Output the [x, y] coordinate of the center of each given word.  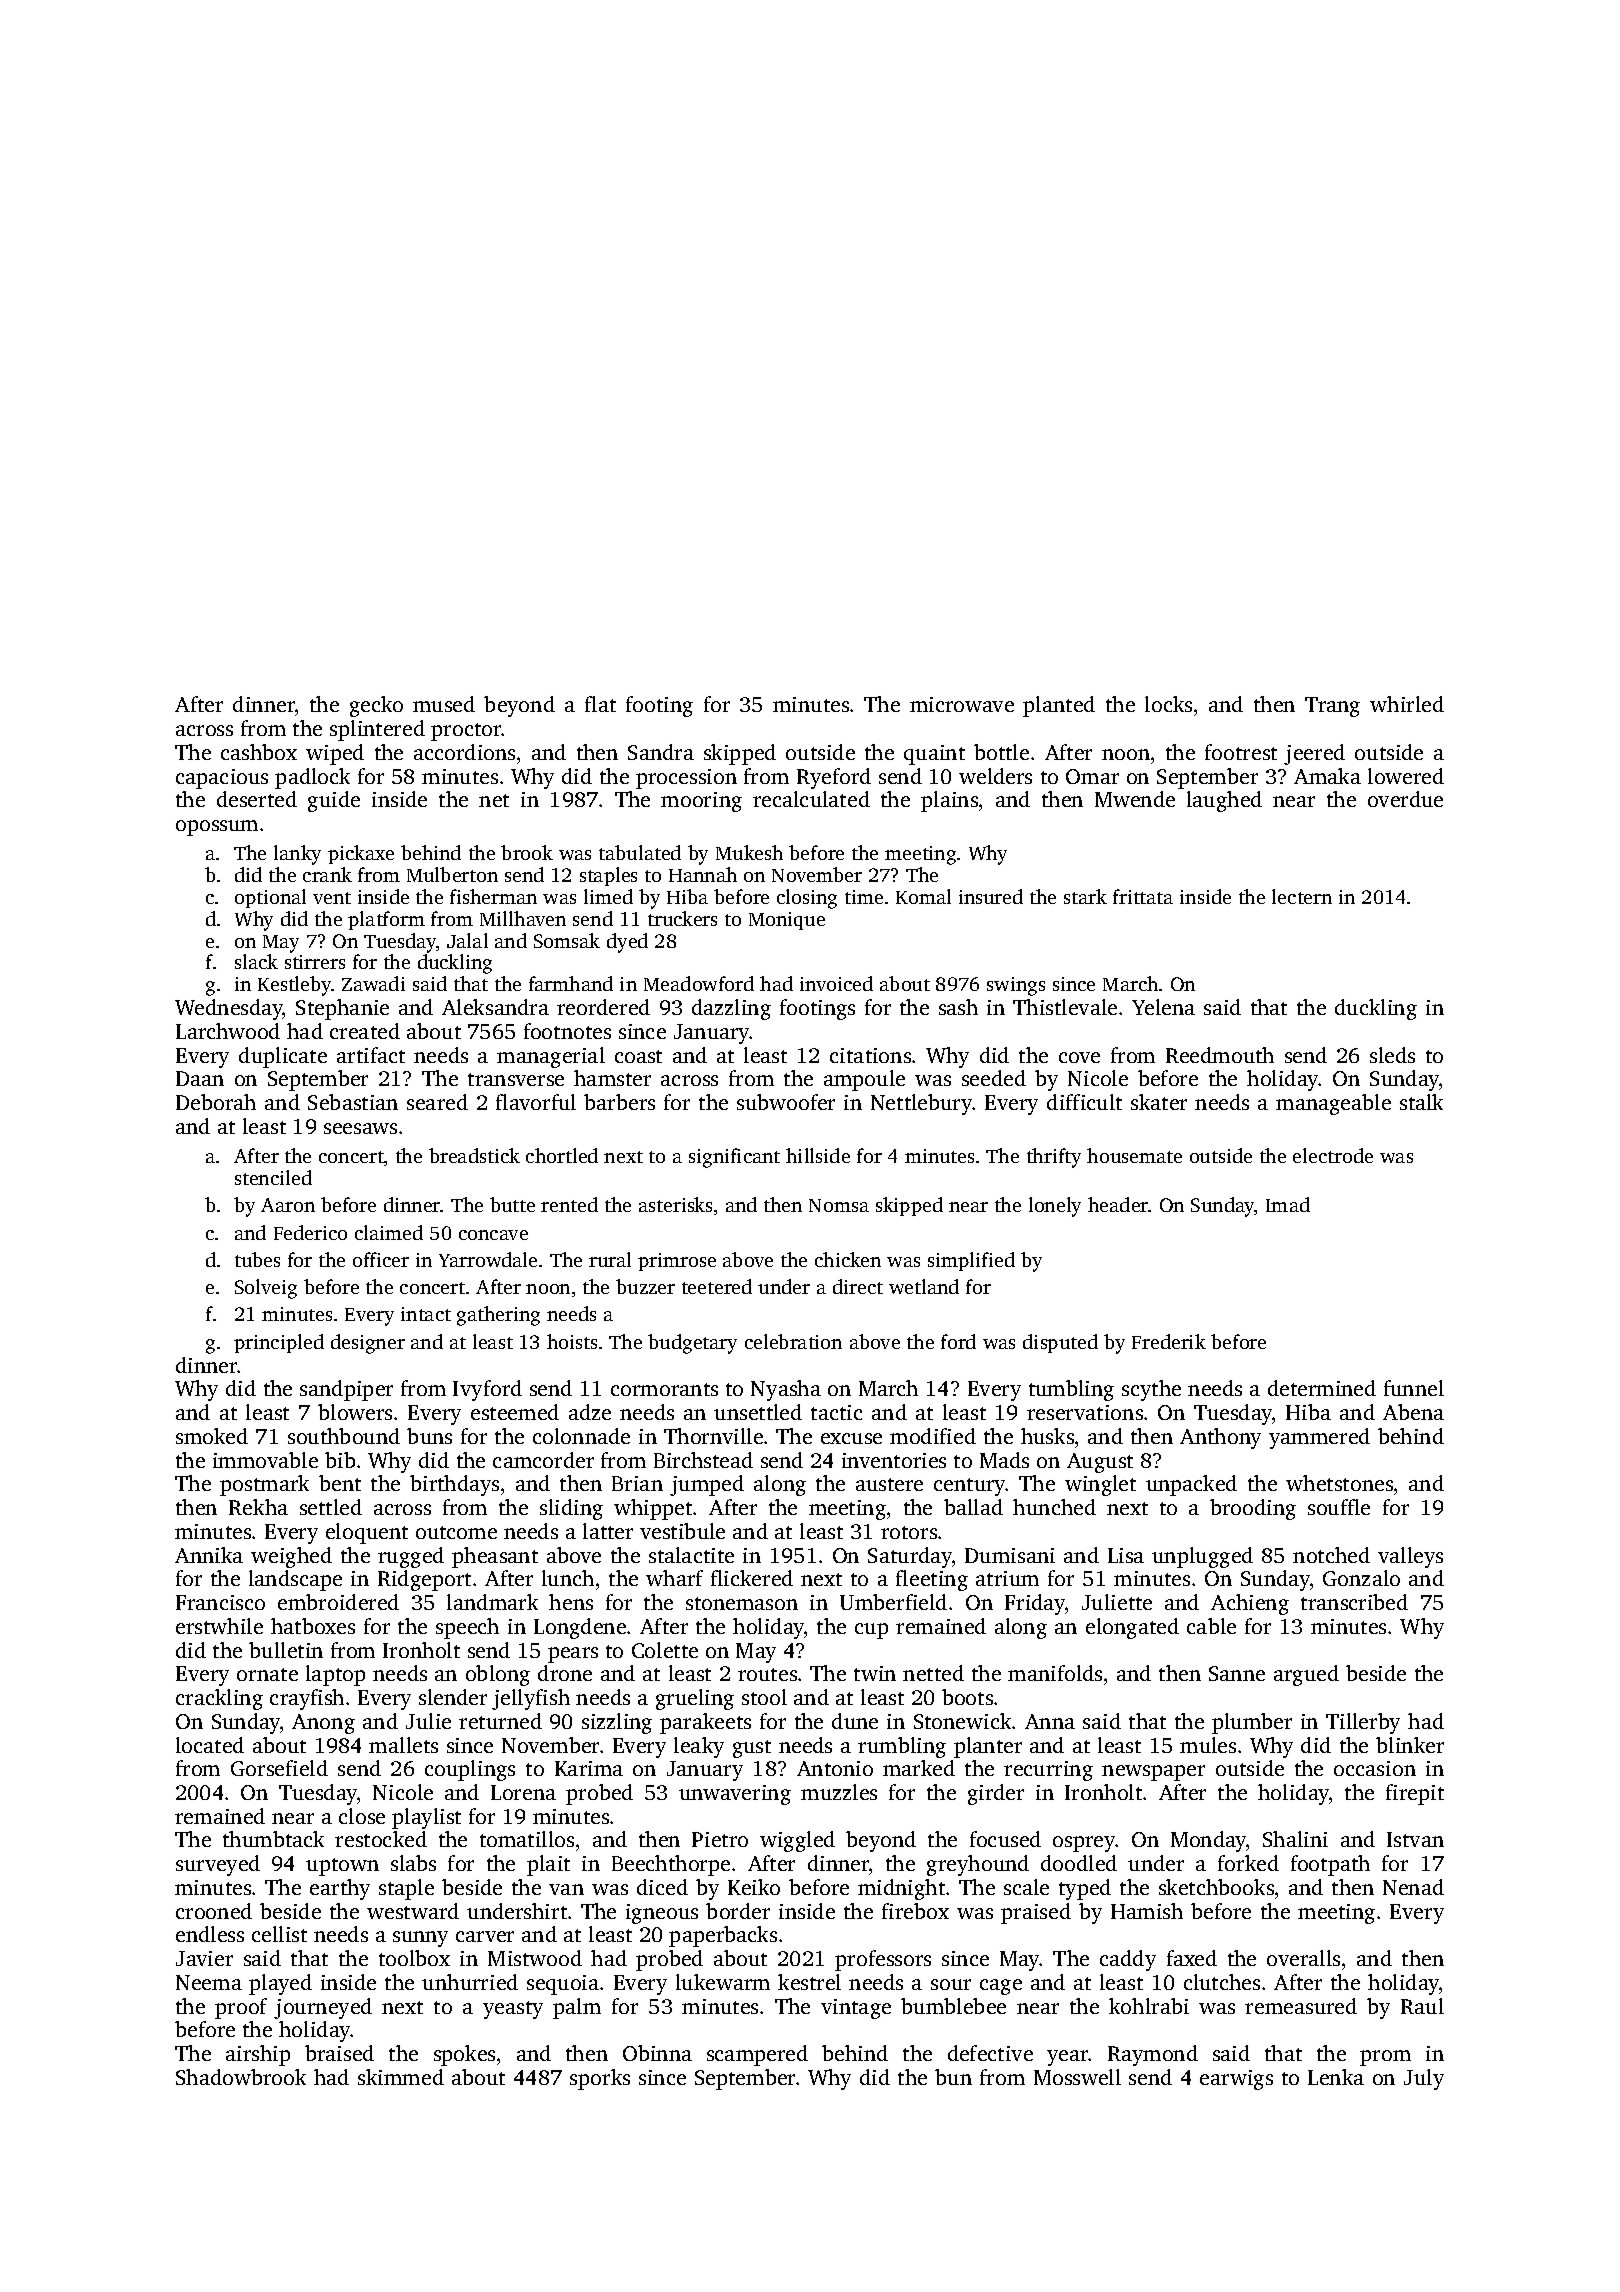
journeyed [323, 2008]
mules [1208, 1745]
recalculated [811, 799]
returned [500, 1721]
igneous [662, 1914]
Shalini [1295, 1839]
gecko [376, 706]
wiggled [797, 1841]
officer [381, 1259]
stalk [1421, 1102]
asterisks [675, 1204]
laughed [1224, 801]
